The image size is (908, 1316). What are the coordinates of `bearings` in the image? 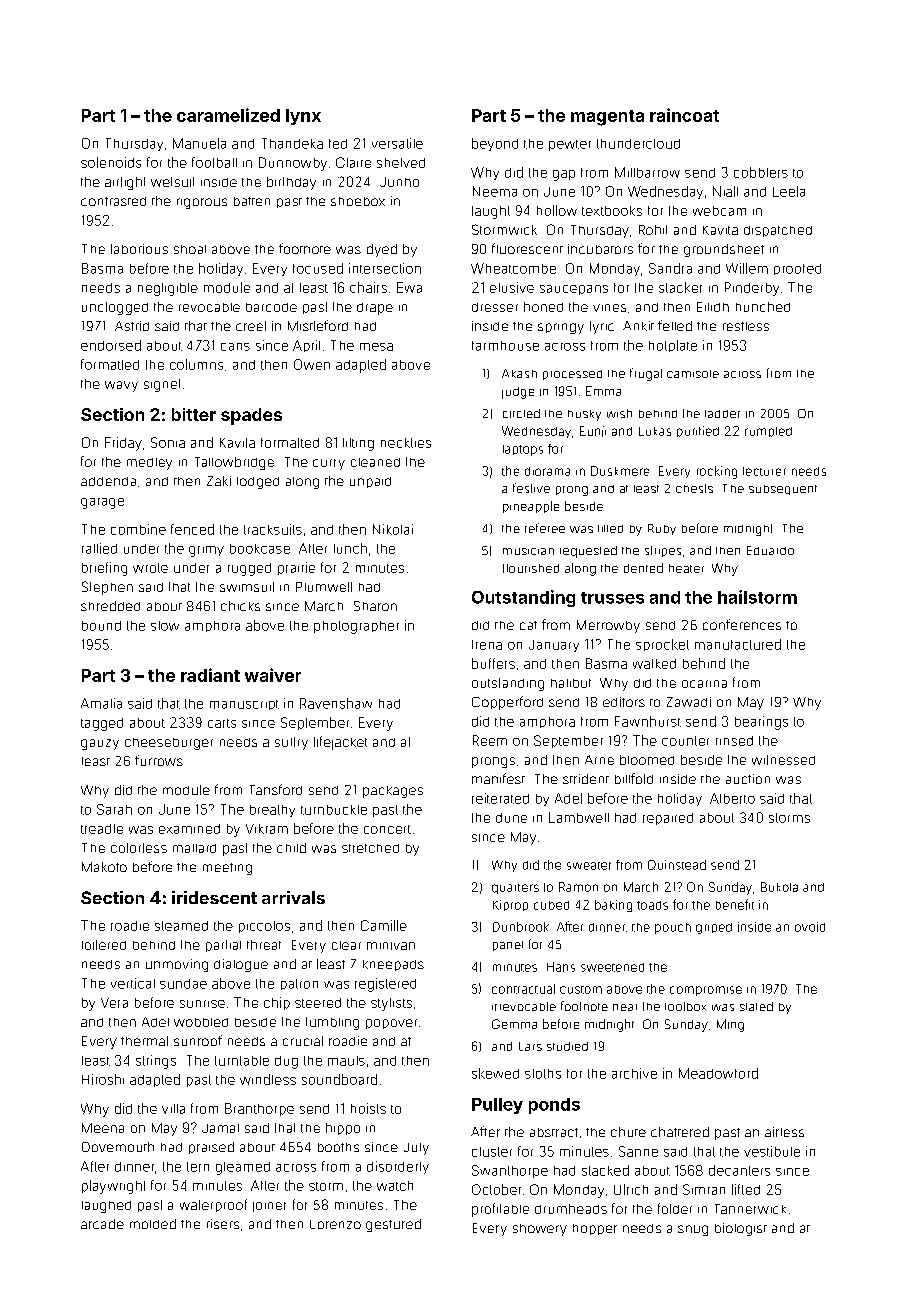 It's located at (761, 723).
